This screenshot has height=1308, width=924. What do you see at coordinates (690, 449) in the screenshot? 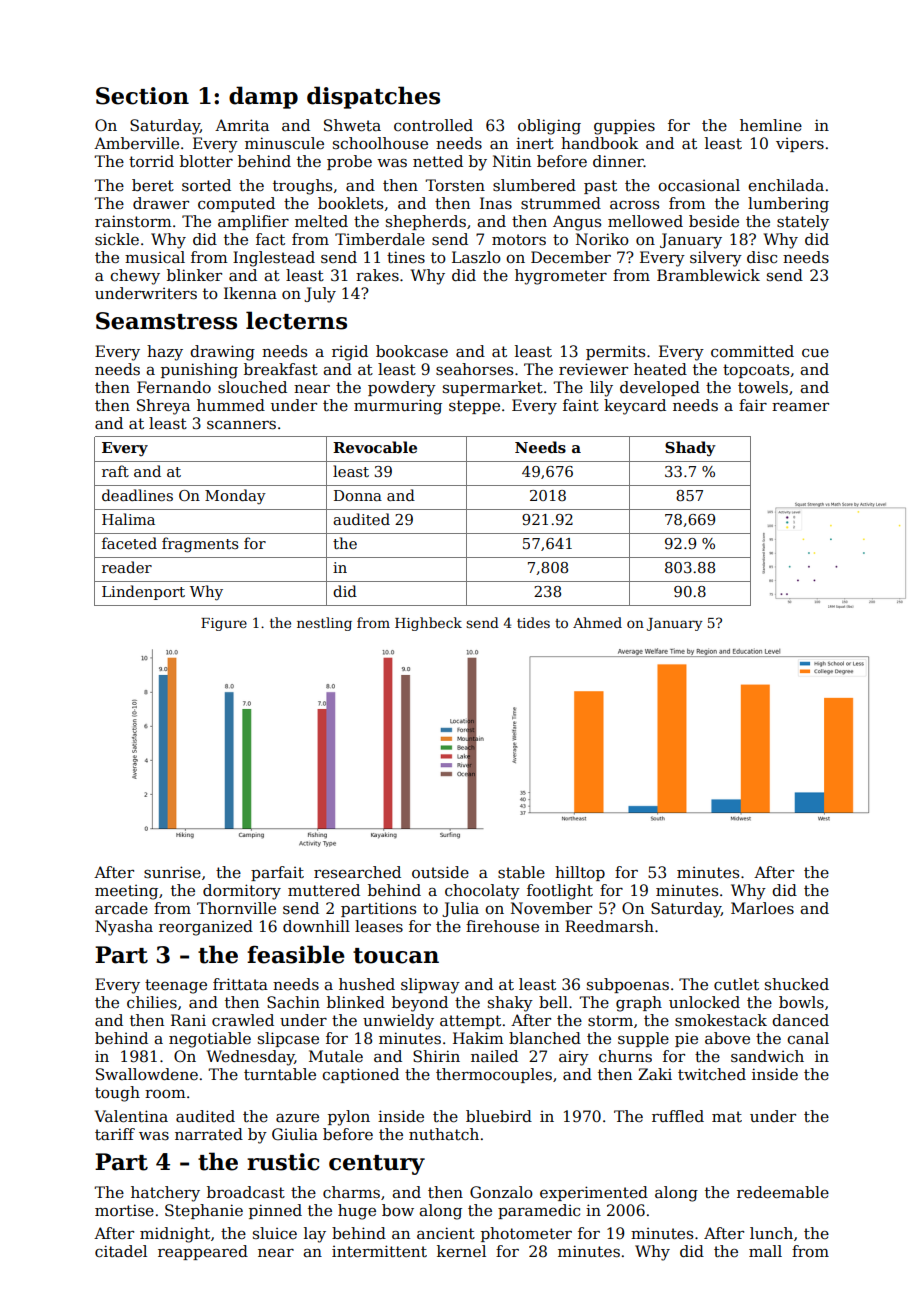
I see `Shady` at bounding box center [690, 449].
